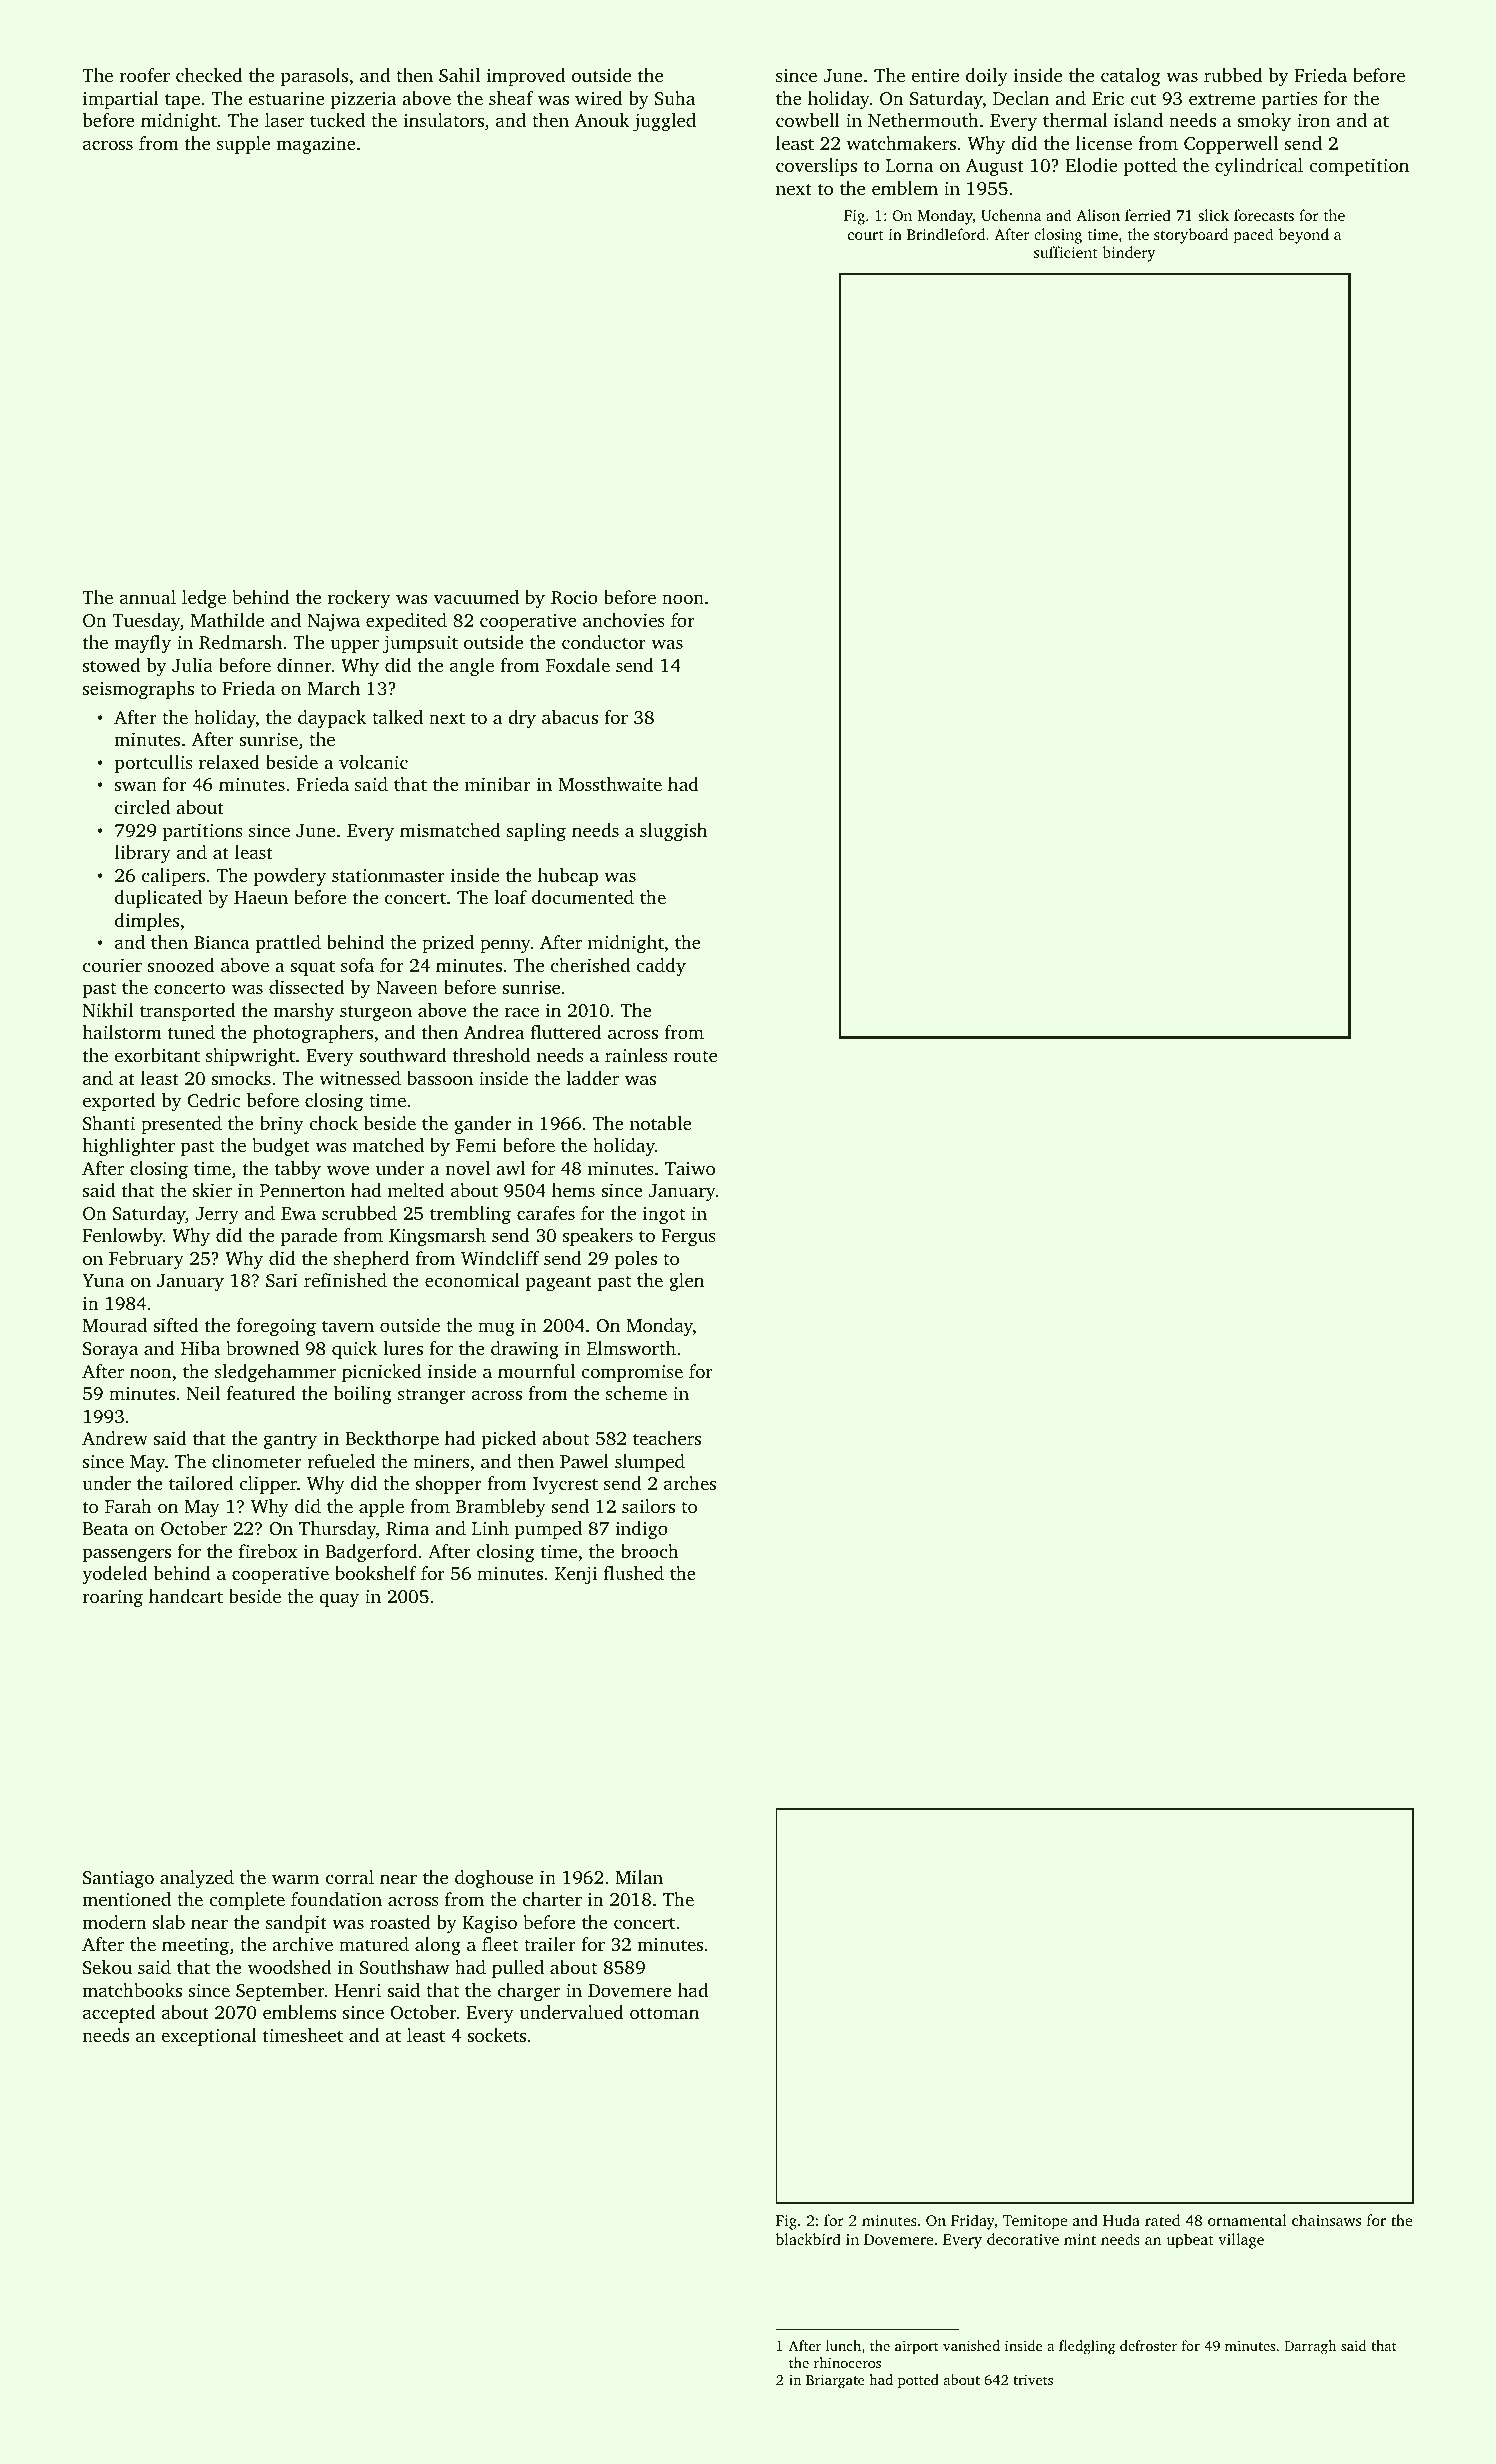 The image size is (1496, 2464). Describe the element at coordinates (209, 2037) in the screenshot. I see `exceptional` at that location.
